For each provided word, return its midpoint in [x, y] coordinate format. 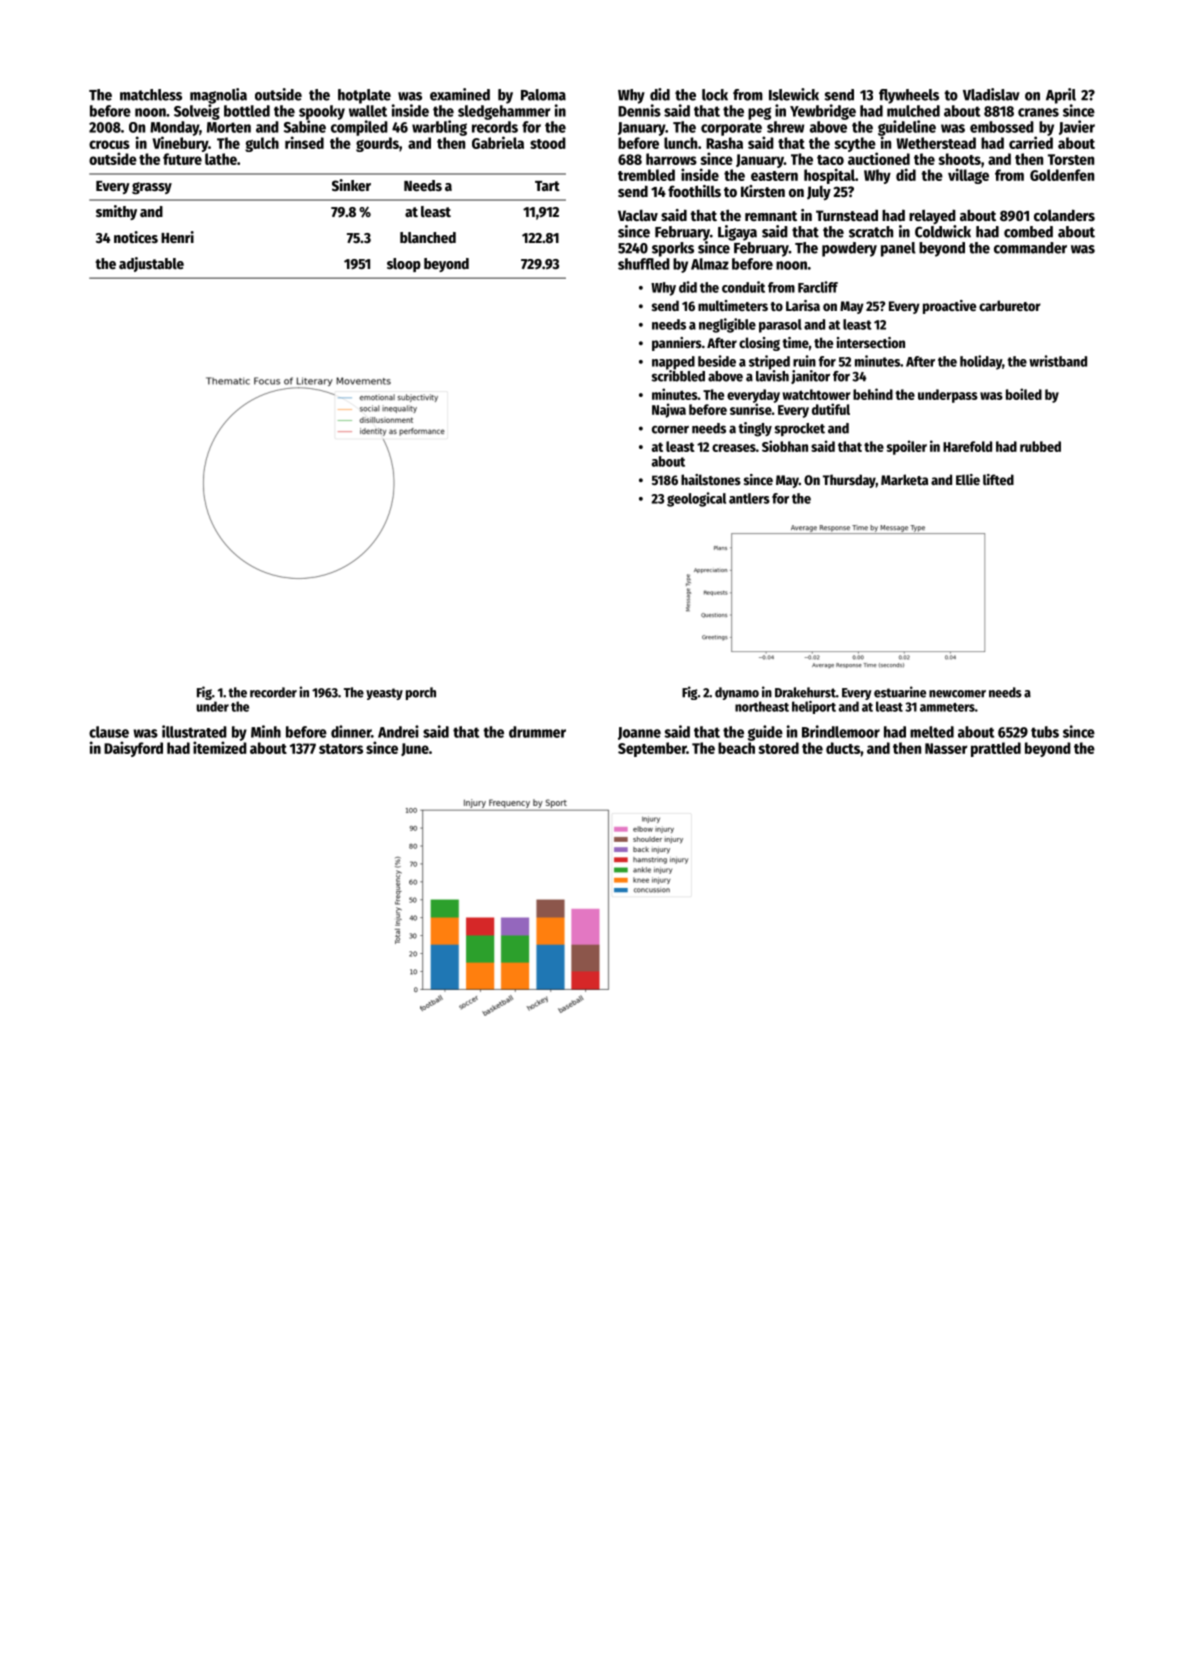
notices [136, 237]
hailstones [711, 479]
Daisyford [133, 749]
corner [670, 429]
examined [460, 94]
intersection [871, 342]
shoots [959, 159]
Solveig [197, 112]
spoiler [907, 447]
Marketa [904, 479]
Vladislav [991, 94]
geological [696, 499]
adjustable [151, 264]
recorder [273, 692]
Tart [547, 186]
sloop [404, 265]
